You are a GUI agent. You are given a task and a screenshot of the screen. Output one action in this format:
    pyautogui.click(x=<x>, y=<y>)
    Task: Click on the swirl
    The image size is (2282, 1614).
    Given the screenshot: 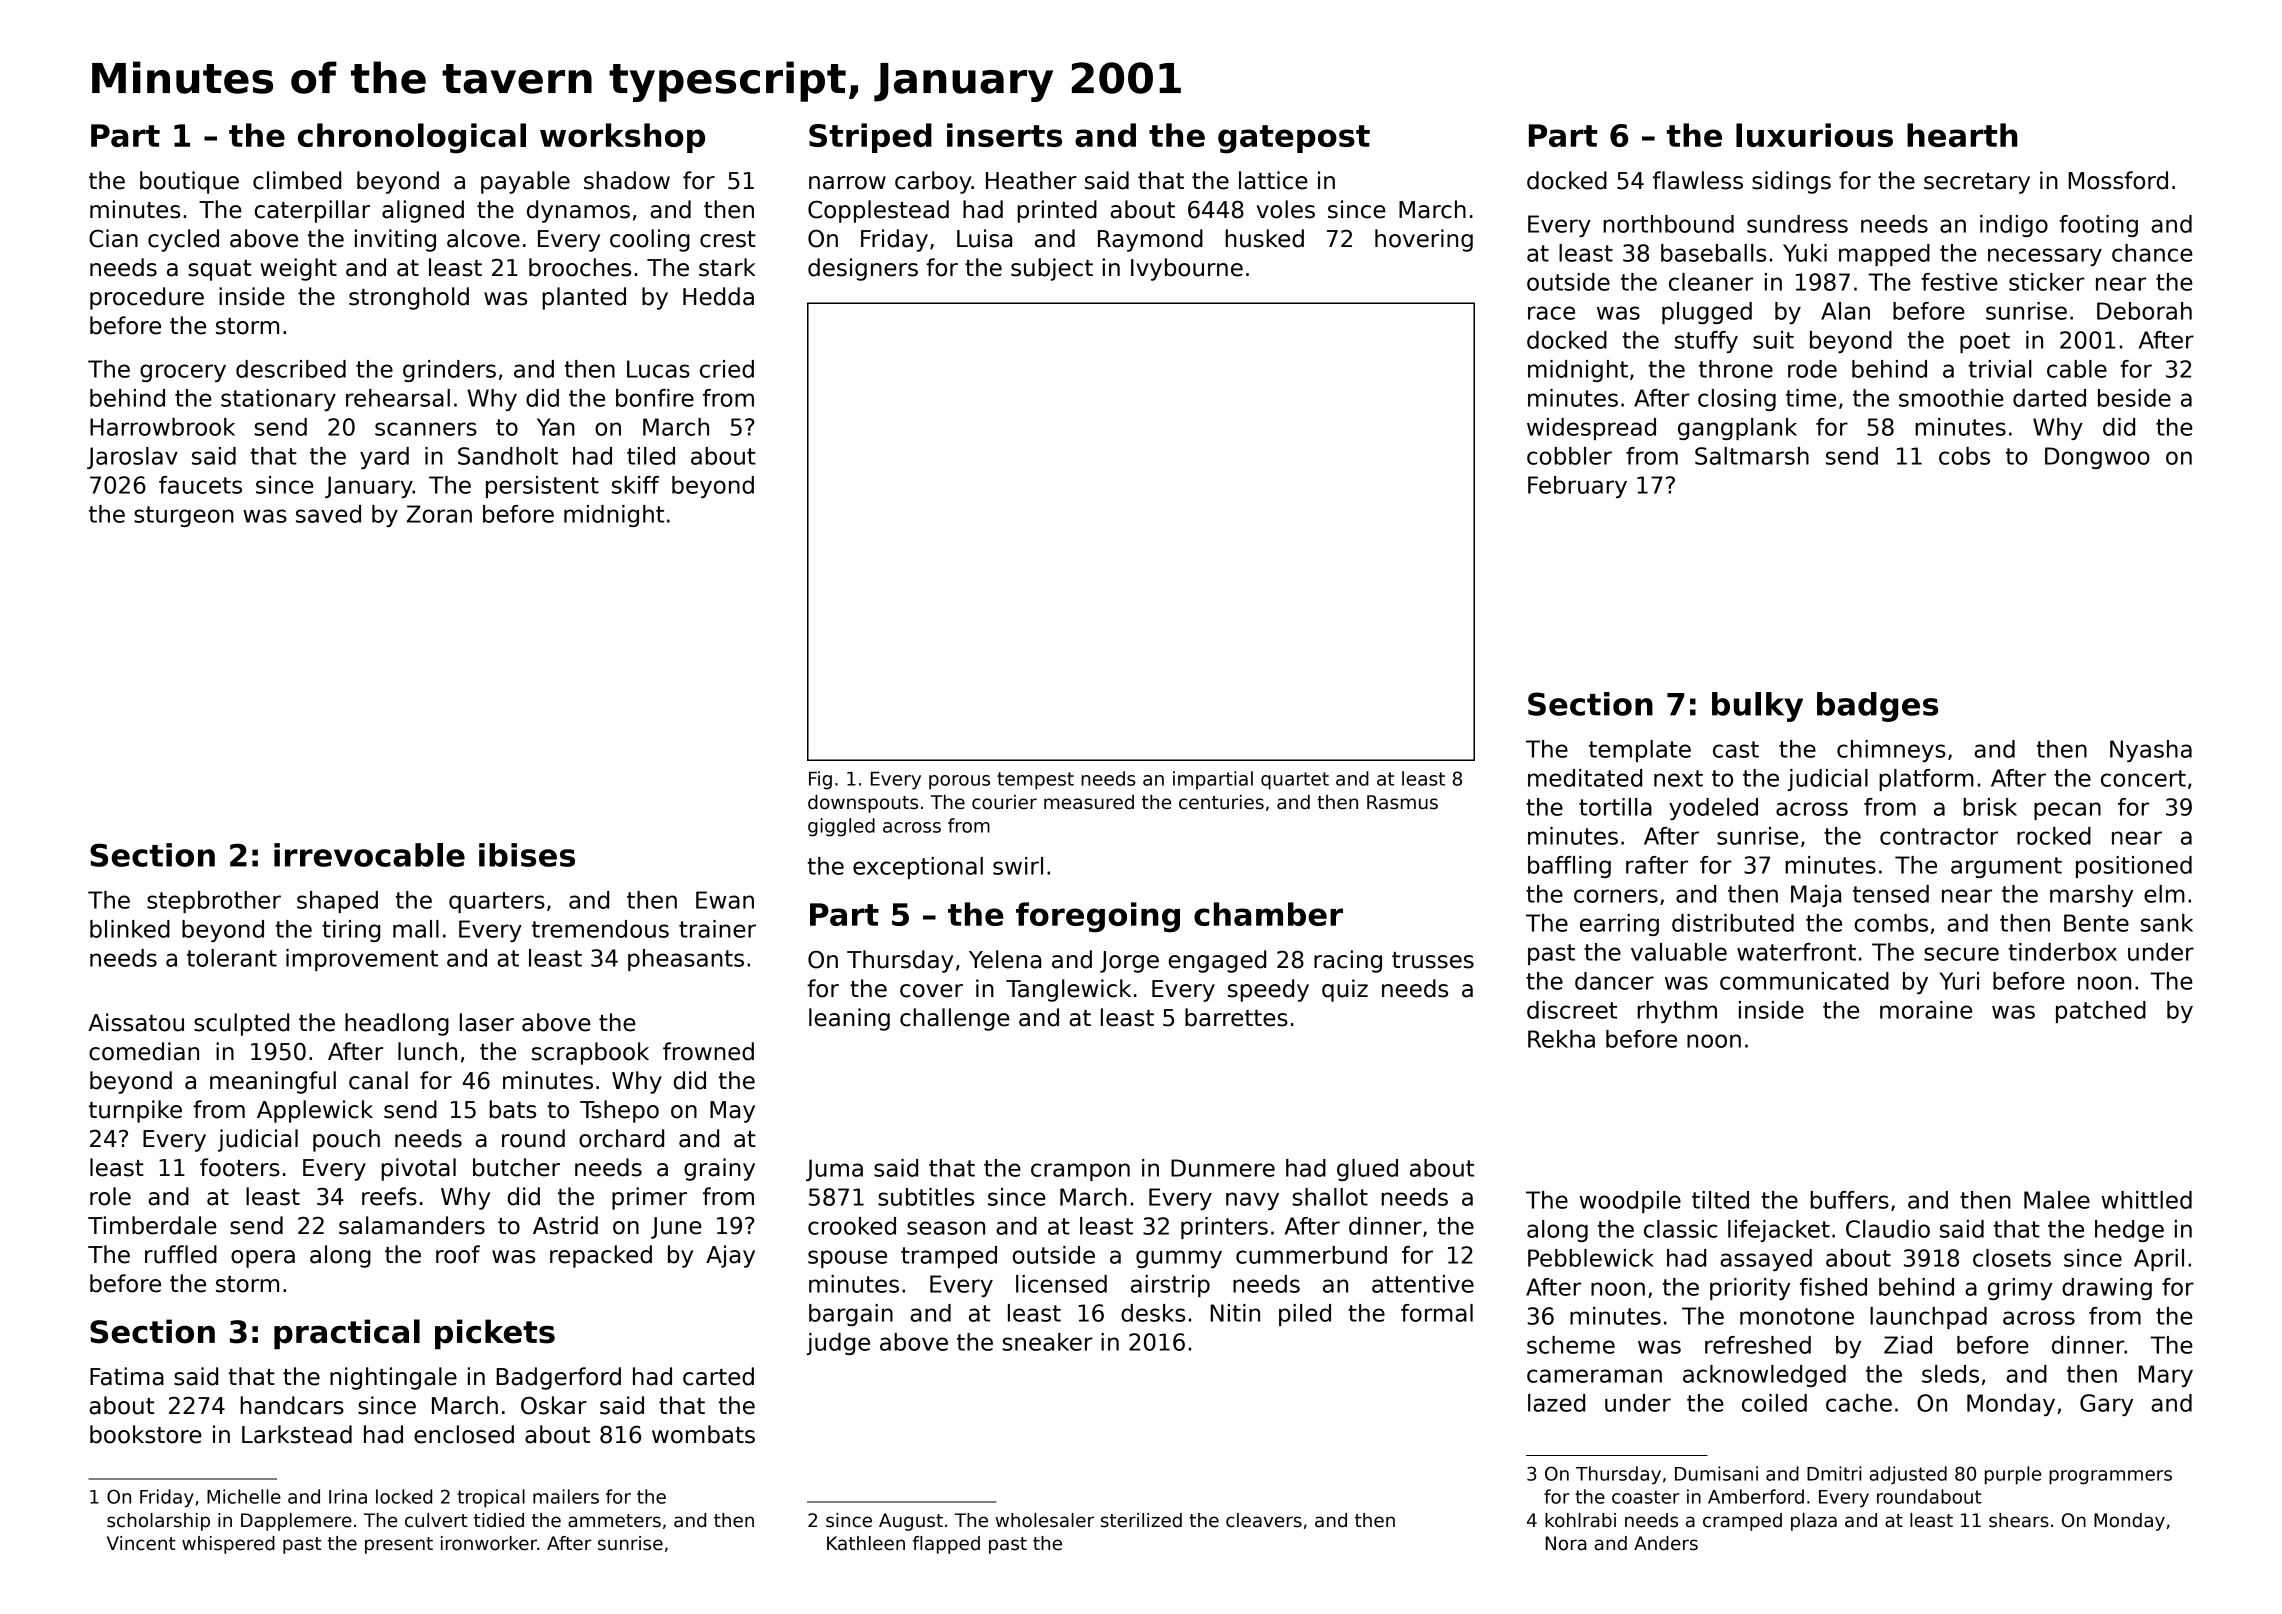 What is the action you would take?
    pyautogui.click(x=1018, y=866)
